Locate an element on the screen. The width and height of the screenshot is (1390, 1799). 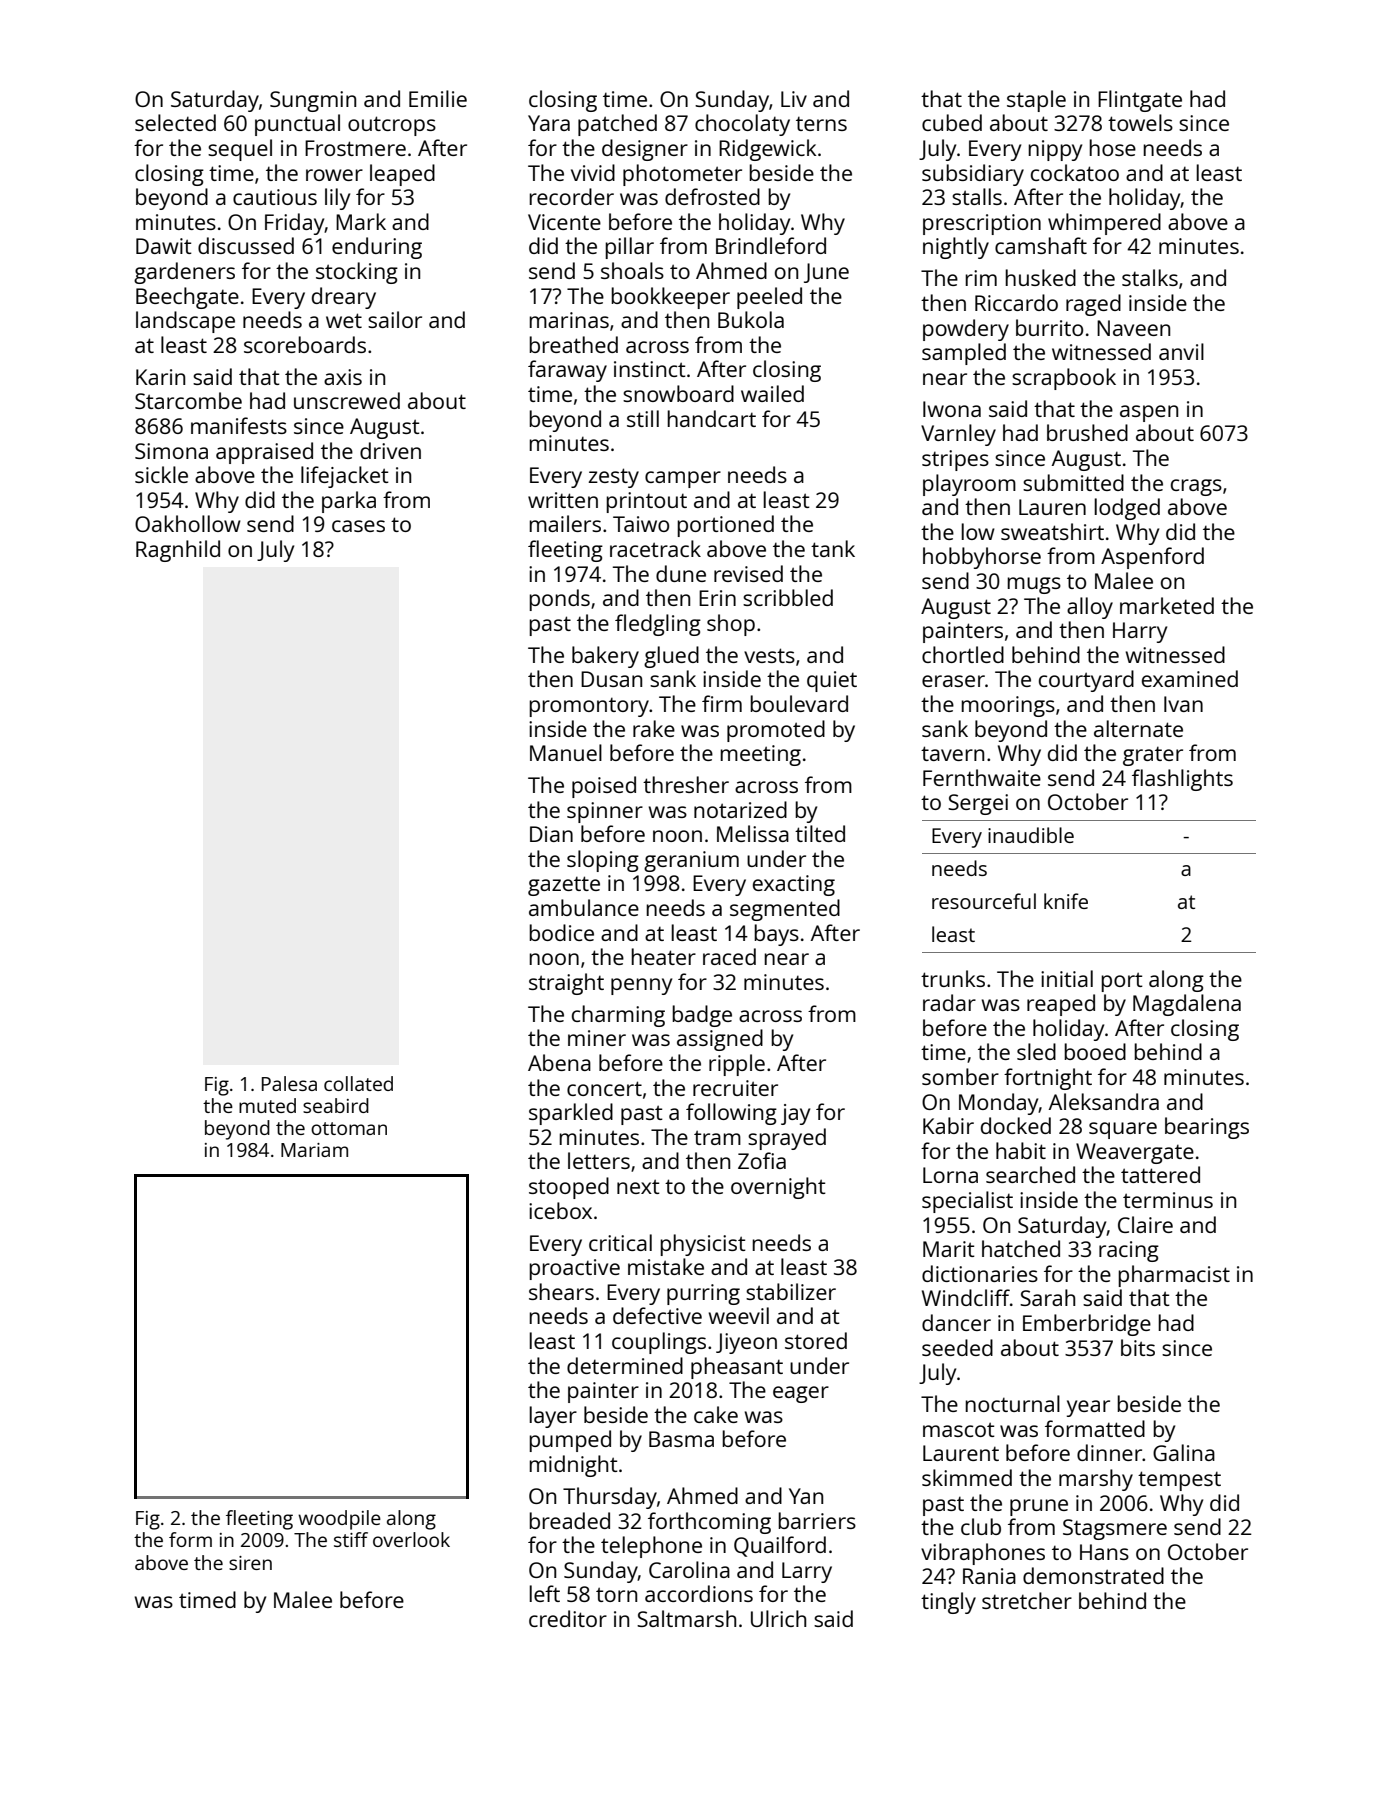
Dusan is located at coordinates (611, 679).
